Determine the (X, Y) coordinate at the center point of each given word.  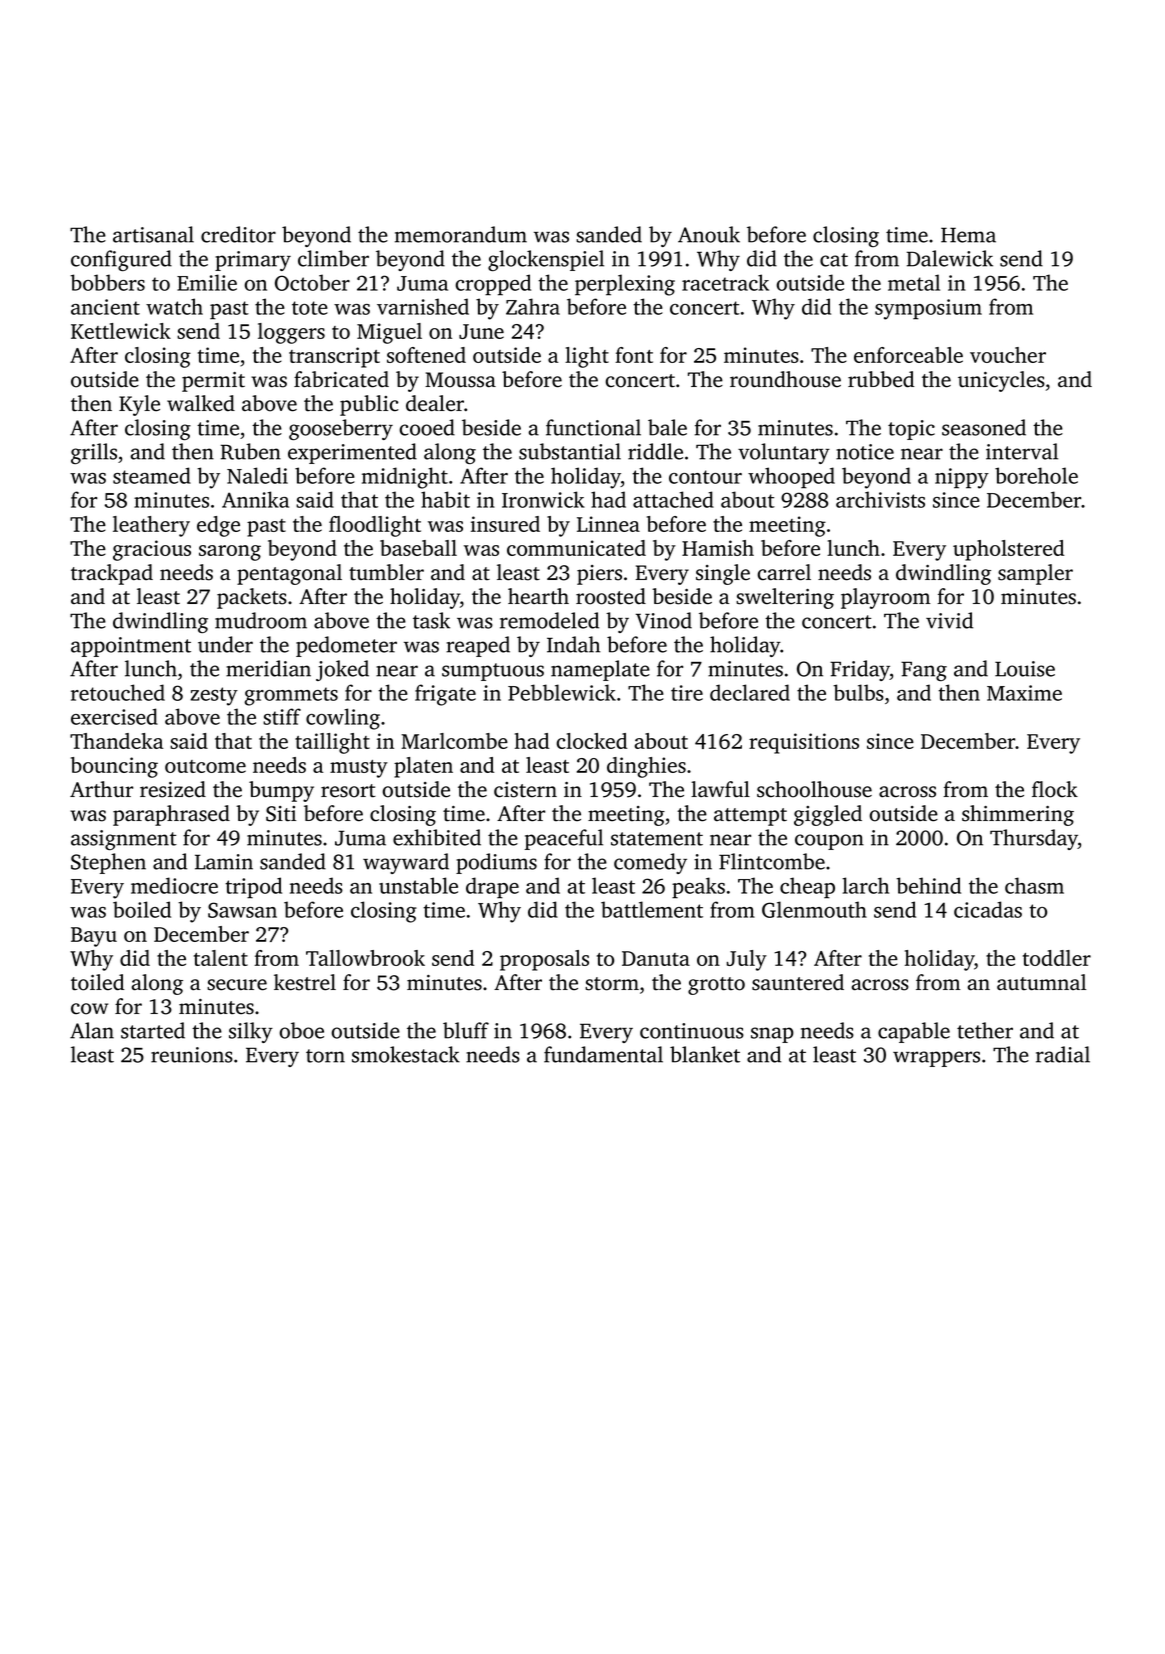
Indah (573, 644)
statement (657, 839)
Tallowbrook (365, 958)
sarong (230, 553)
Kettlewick (121, 331)
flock (1055, 789)
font (634, 355)
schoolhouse (814, 789)
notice (865, 452)
